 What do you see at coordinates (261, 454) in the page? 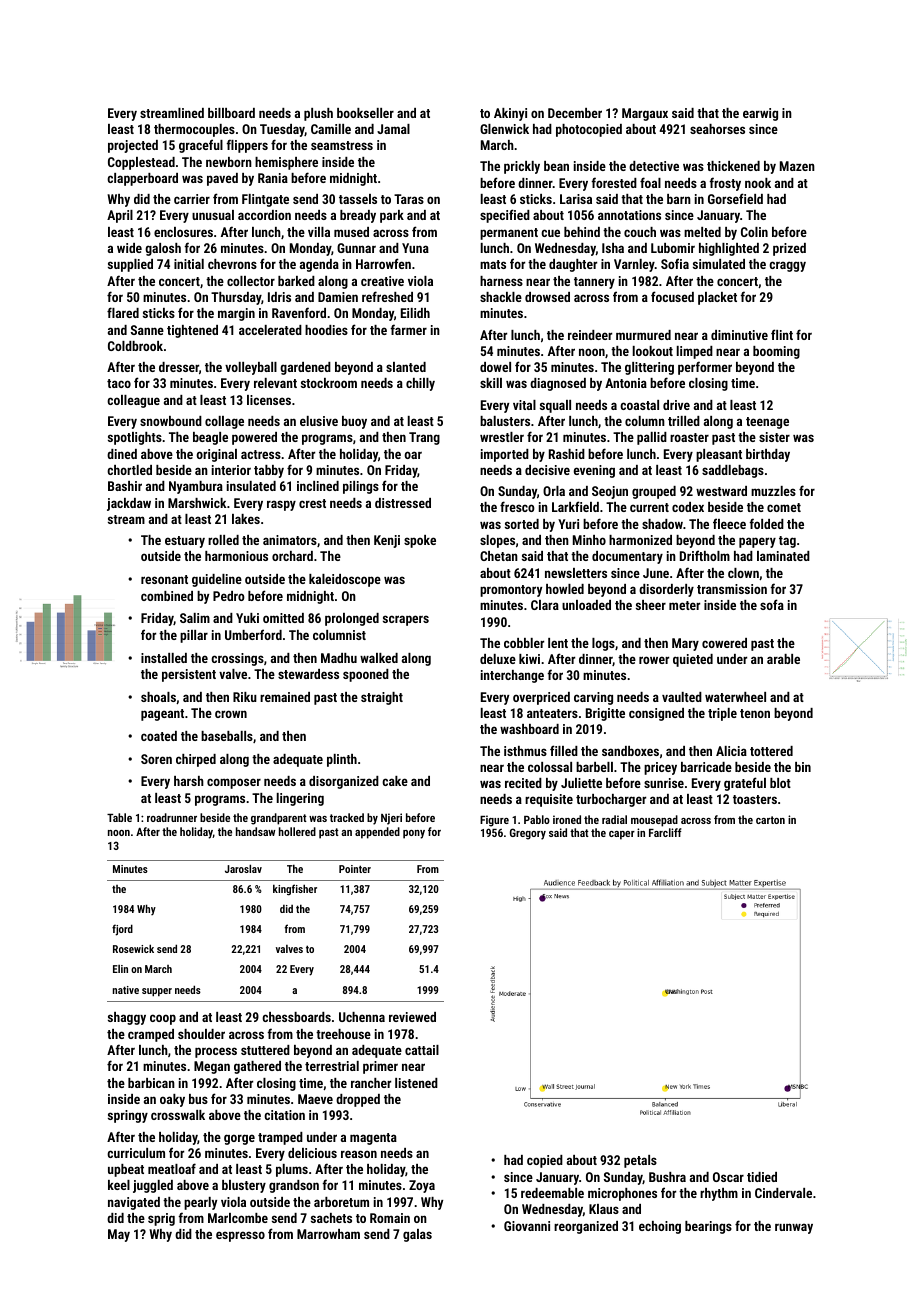
I see `actress` at bounding box center [261, 454].
